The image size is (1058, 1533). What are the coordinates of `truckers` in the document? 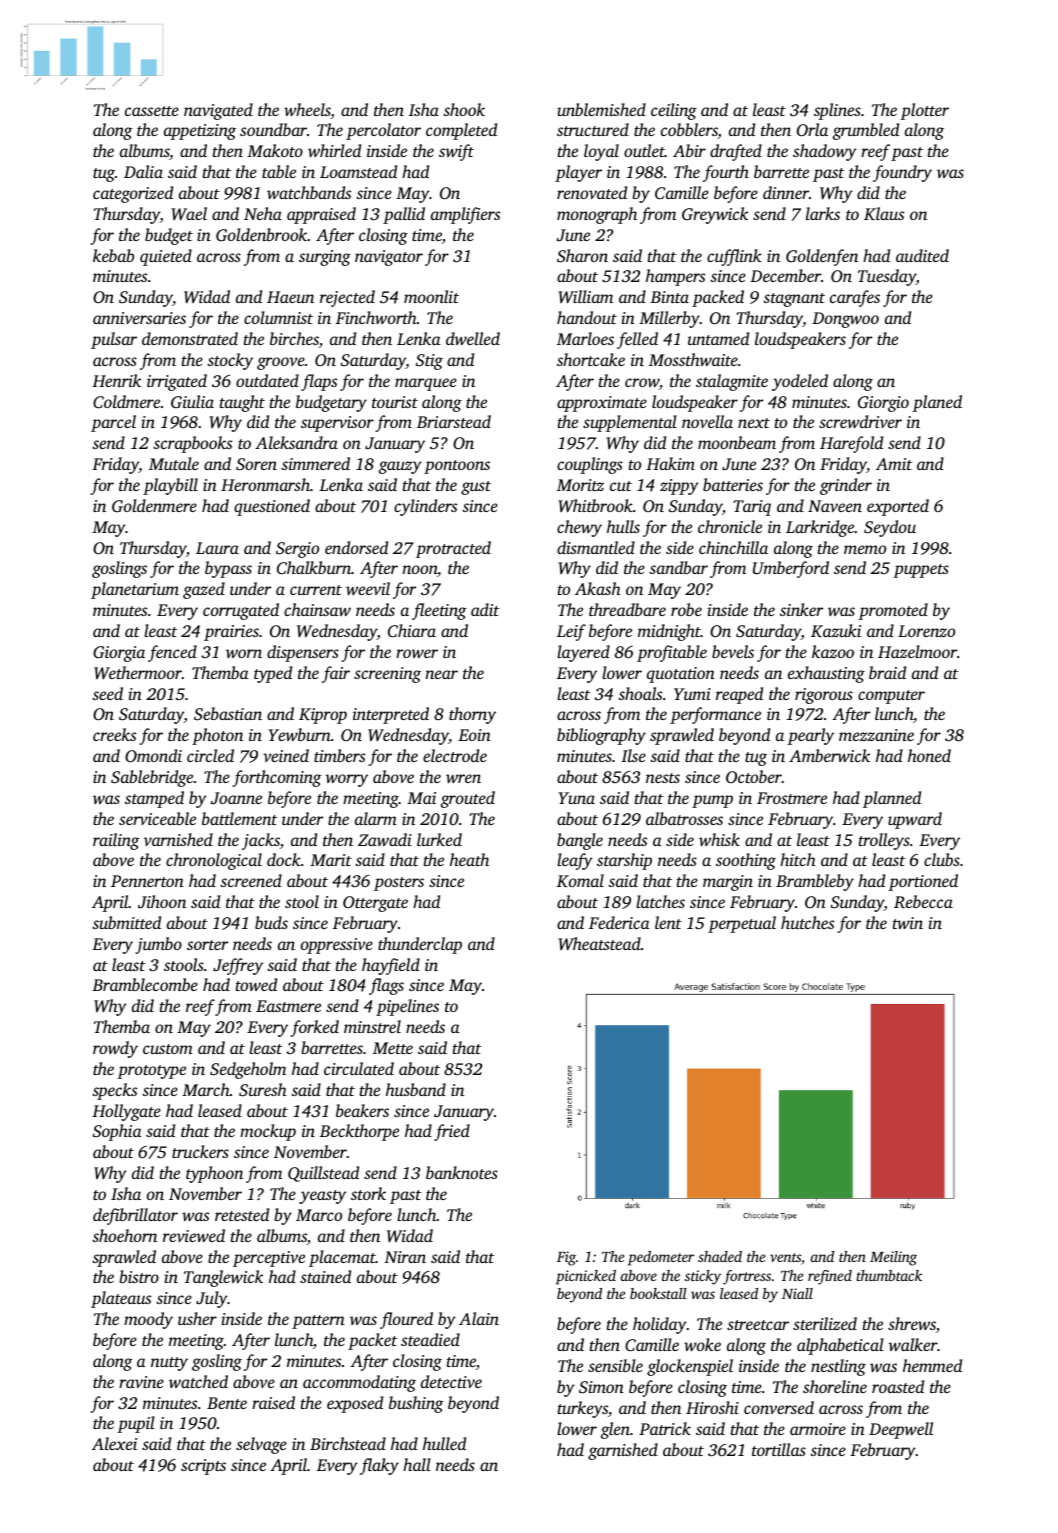 It's located at (200, 1151).
